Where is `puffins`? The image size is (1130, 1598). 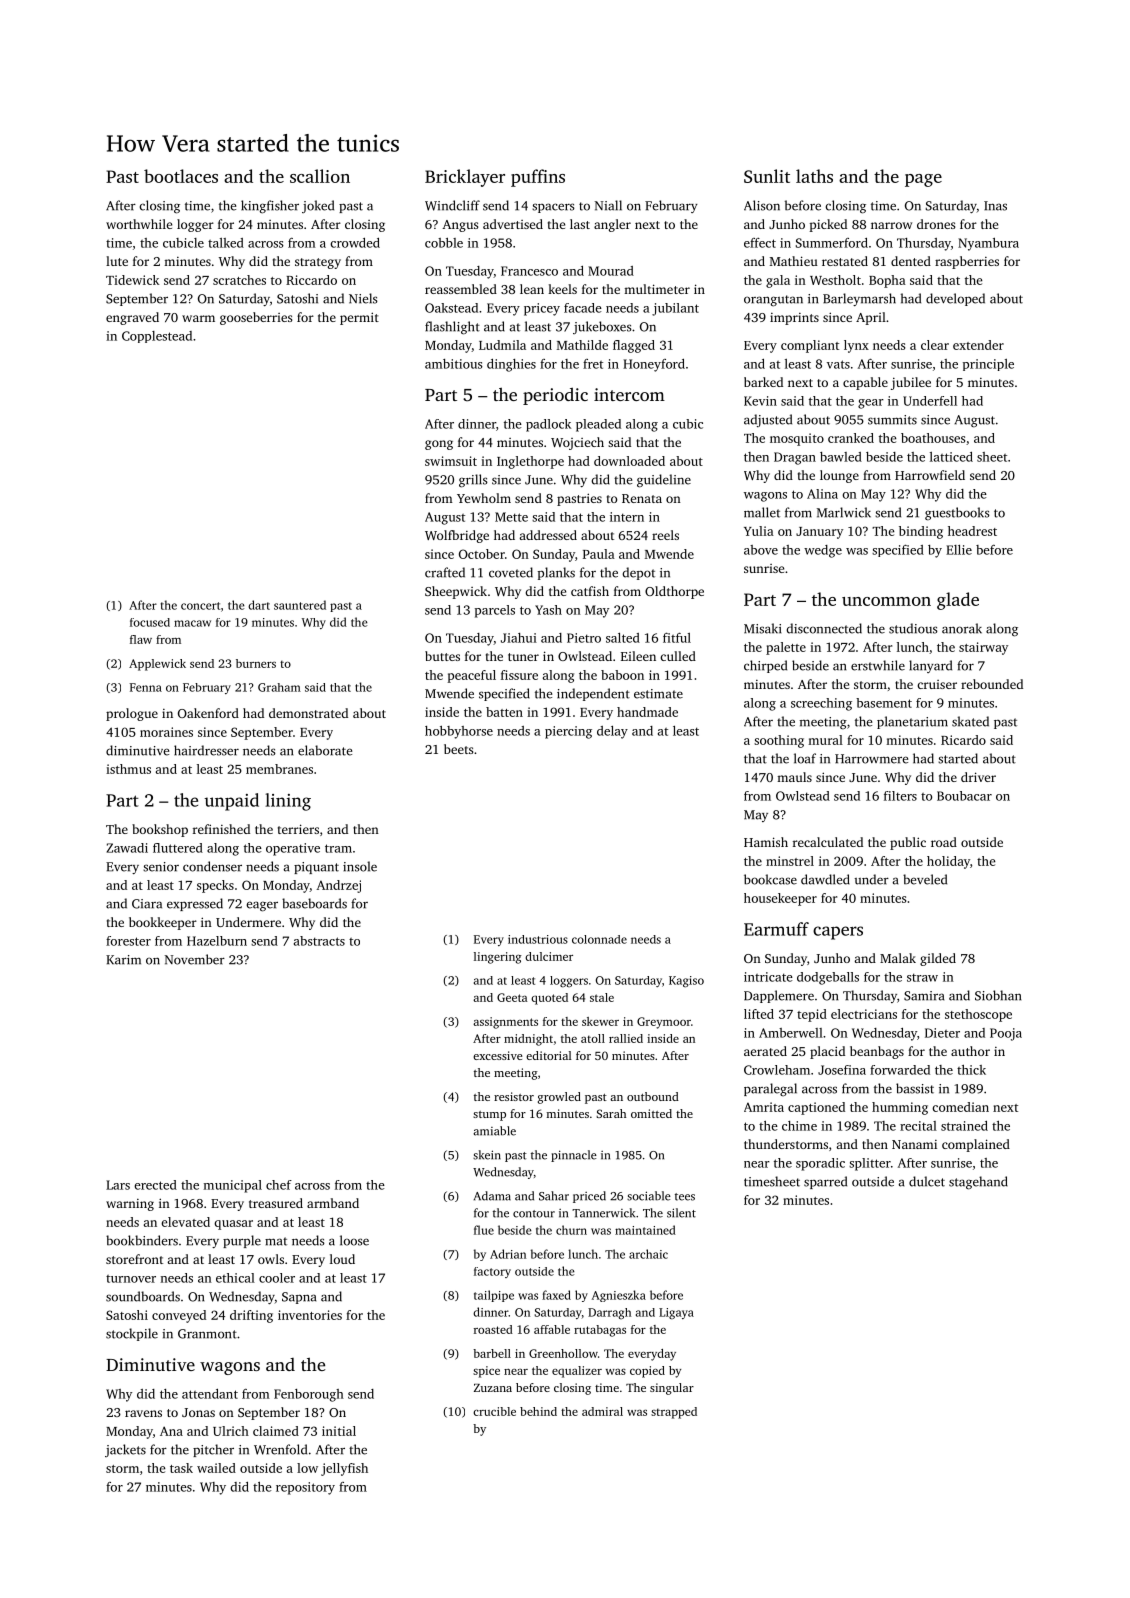 puffins is located at coordinates (538, 178).
